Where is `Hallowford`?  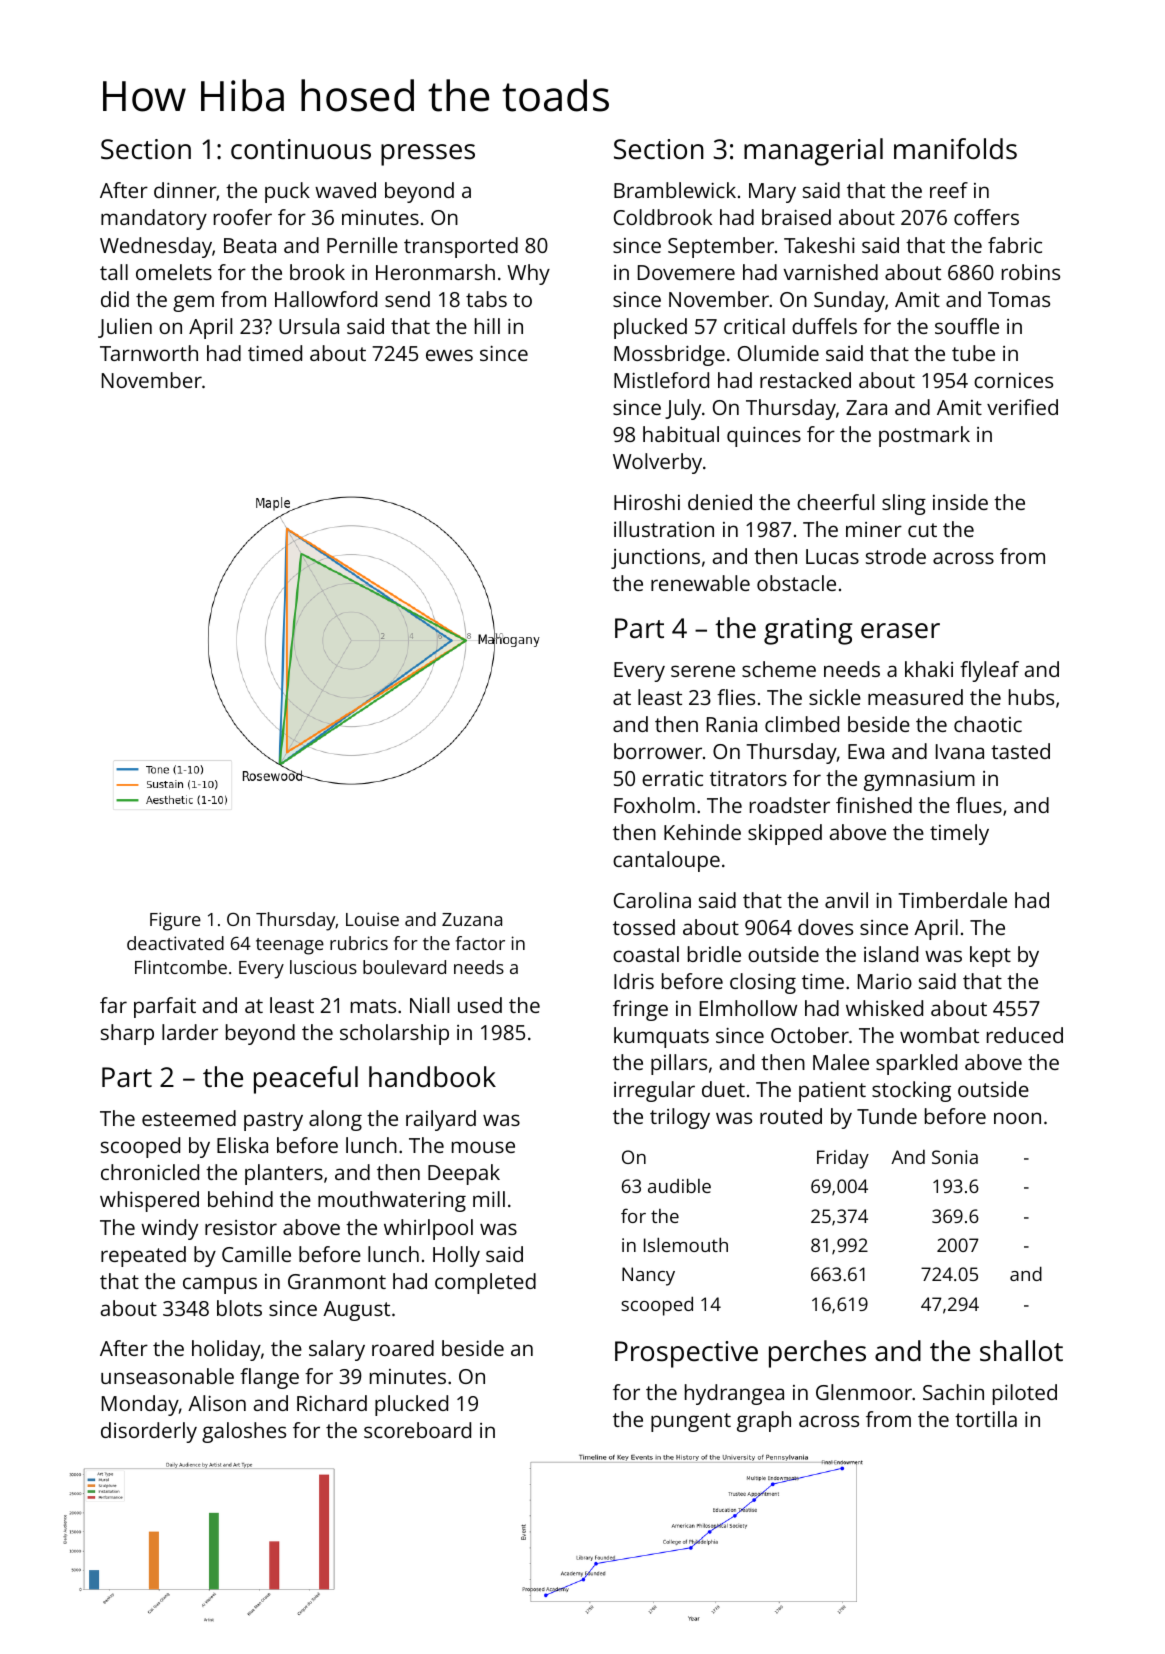
Hallowford is located at coordinates (326, 299).
